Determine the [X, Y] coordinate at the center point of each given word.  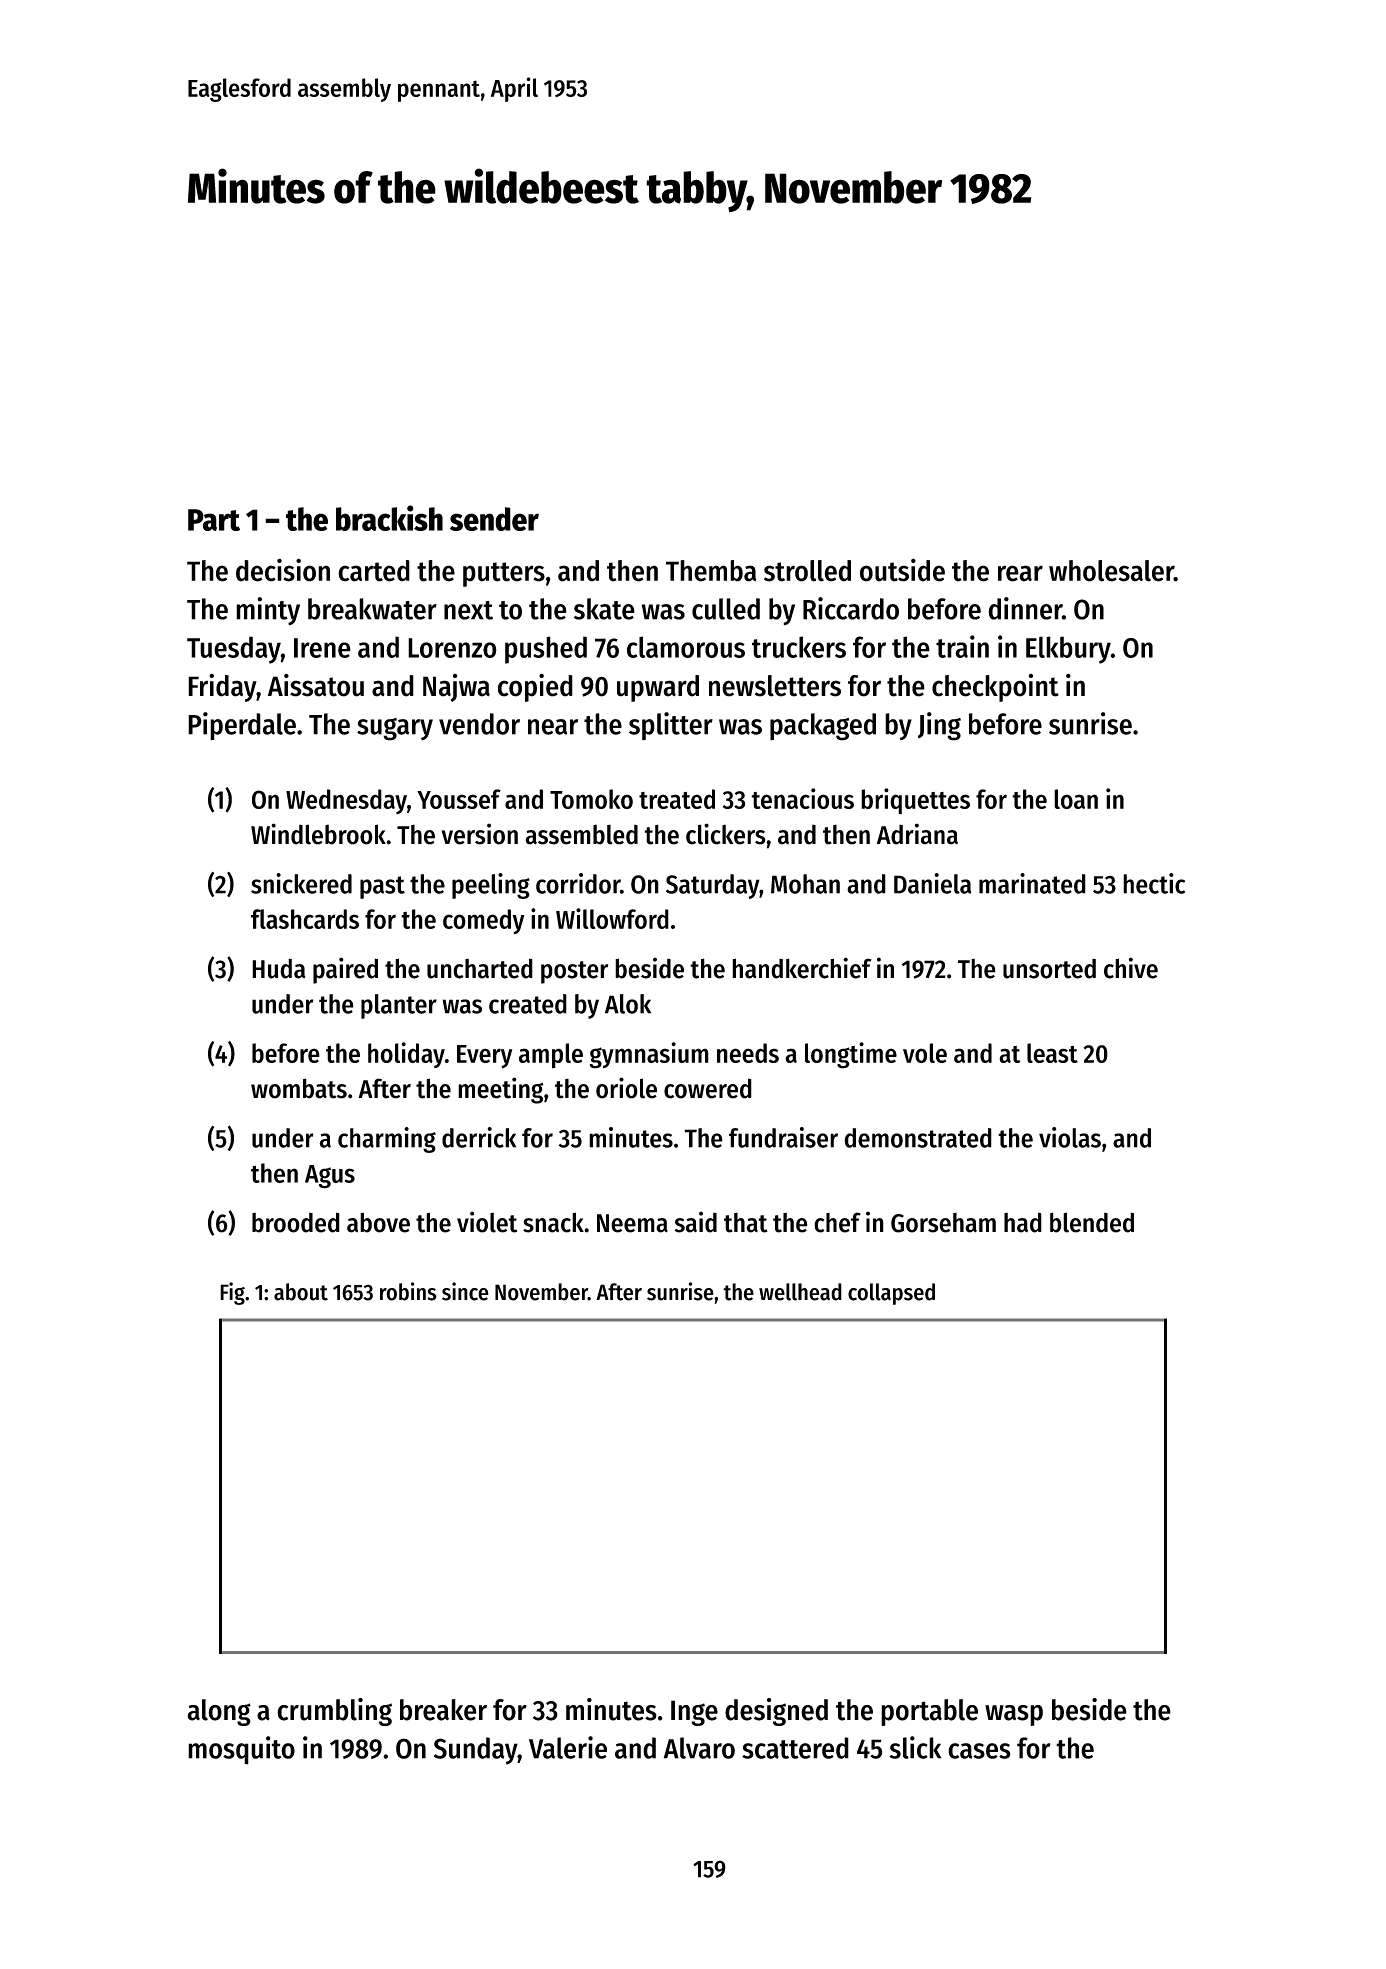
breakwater [372, 609]
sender [494, 519]
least [1052, 1053]
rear [1020, 573]
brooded [296, 1222]
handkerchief [802, 968]
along [219, 1712]
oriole [626, 1088]
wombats [299, 1088]
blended [1092, 1222]
